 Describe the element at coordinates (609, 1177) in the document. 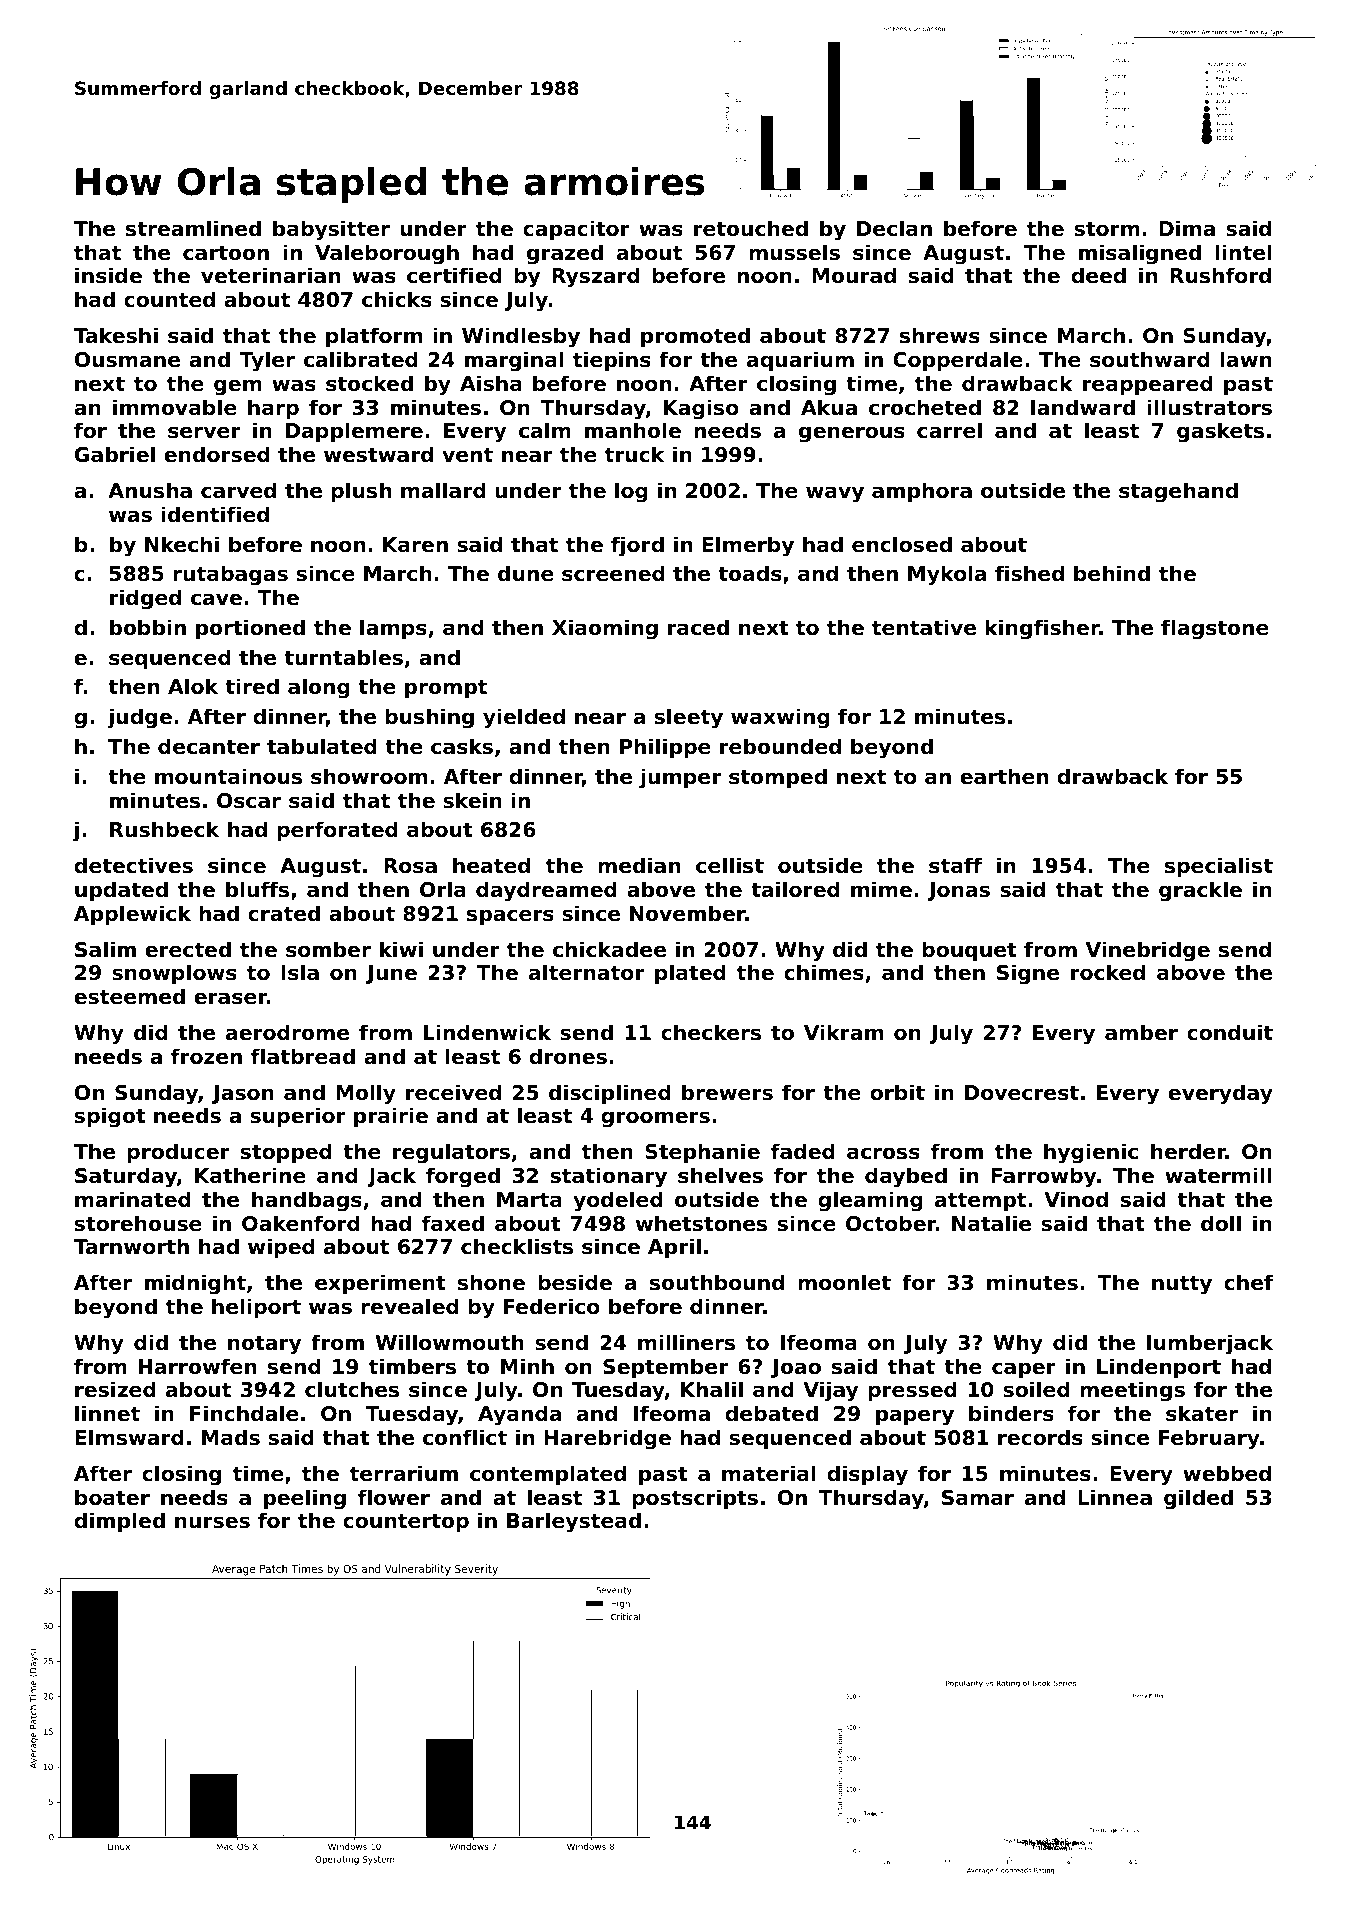

I see `stationary` at that location.
